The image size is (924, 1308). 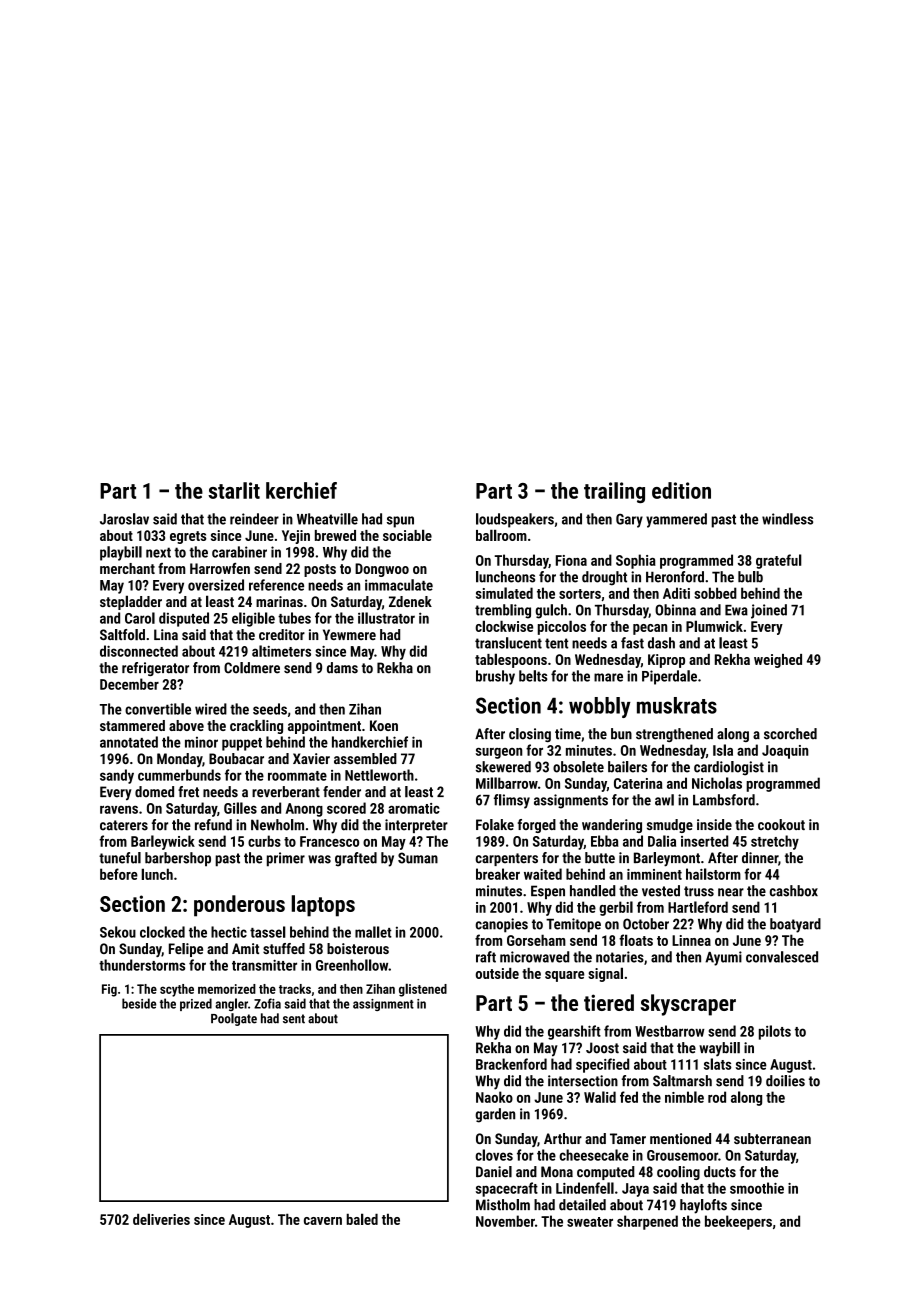 What do you see at coordinates (785, 1081) in the screenshot?
I see `doilies` at bounding box center [785, 1081].
